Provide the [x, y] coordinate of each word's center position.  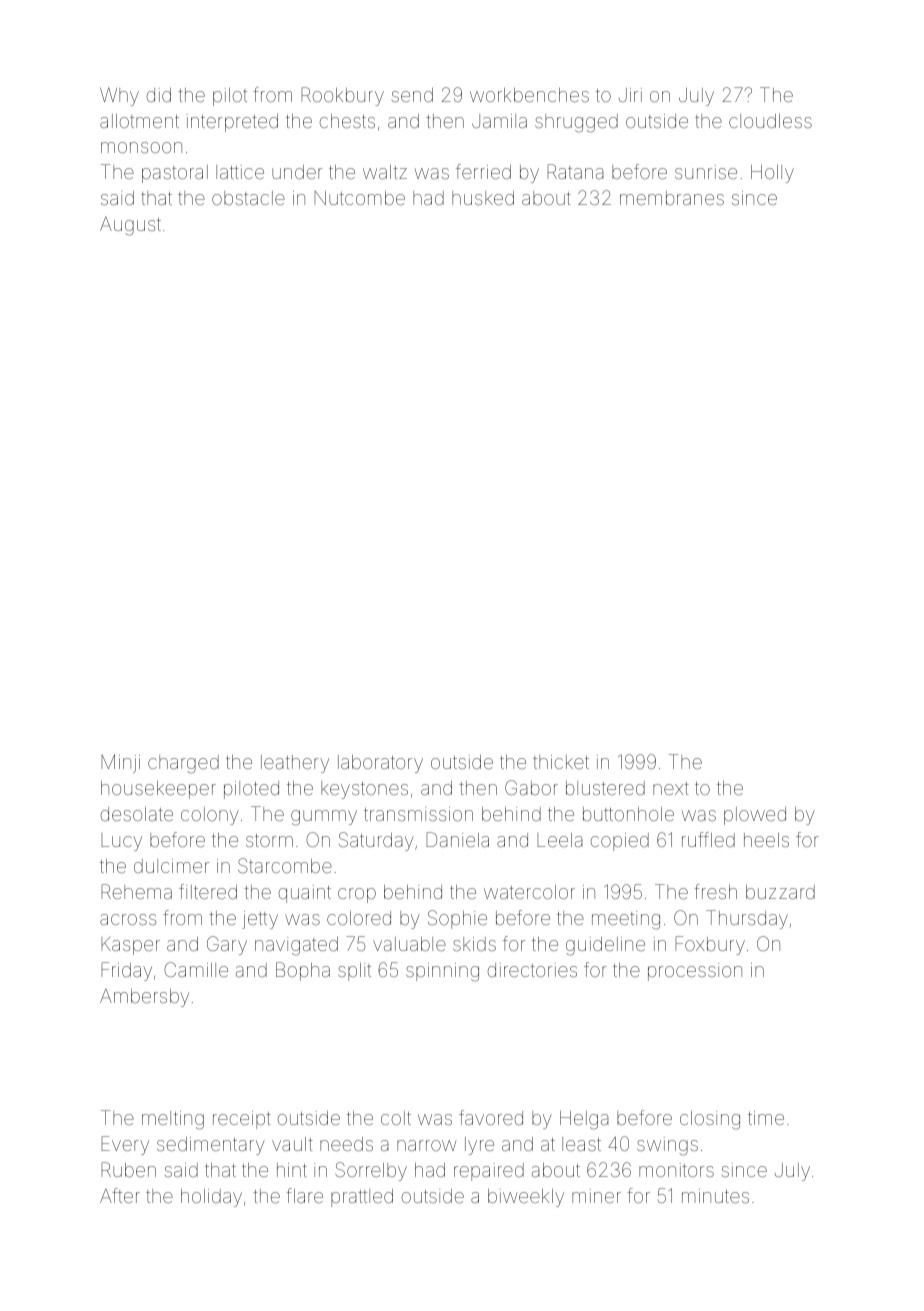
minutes [715, 1196]
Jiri [630, 95]
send [412, 95]
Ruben [128, 1169]
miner [596, 1196]
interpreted [232, 123]
